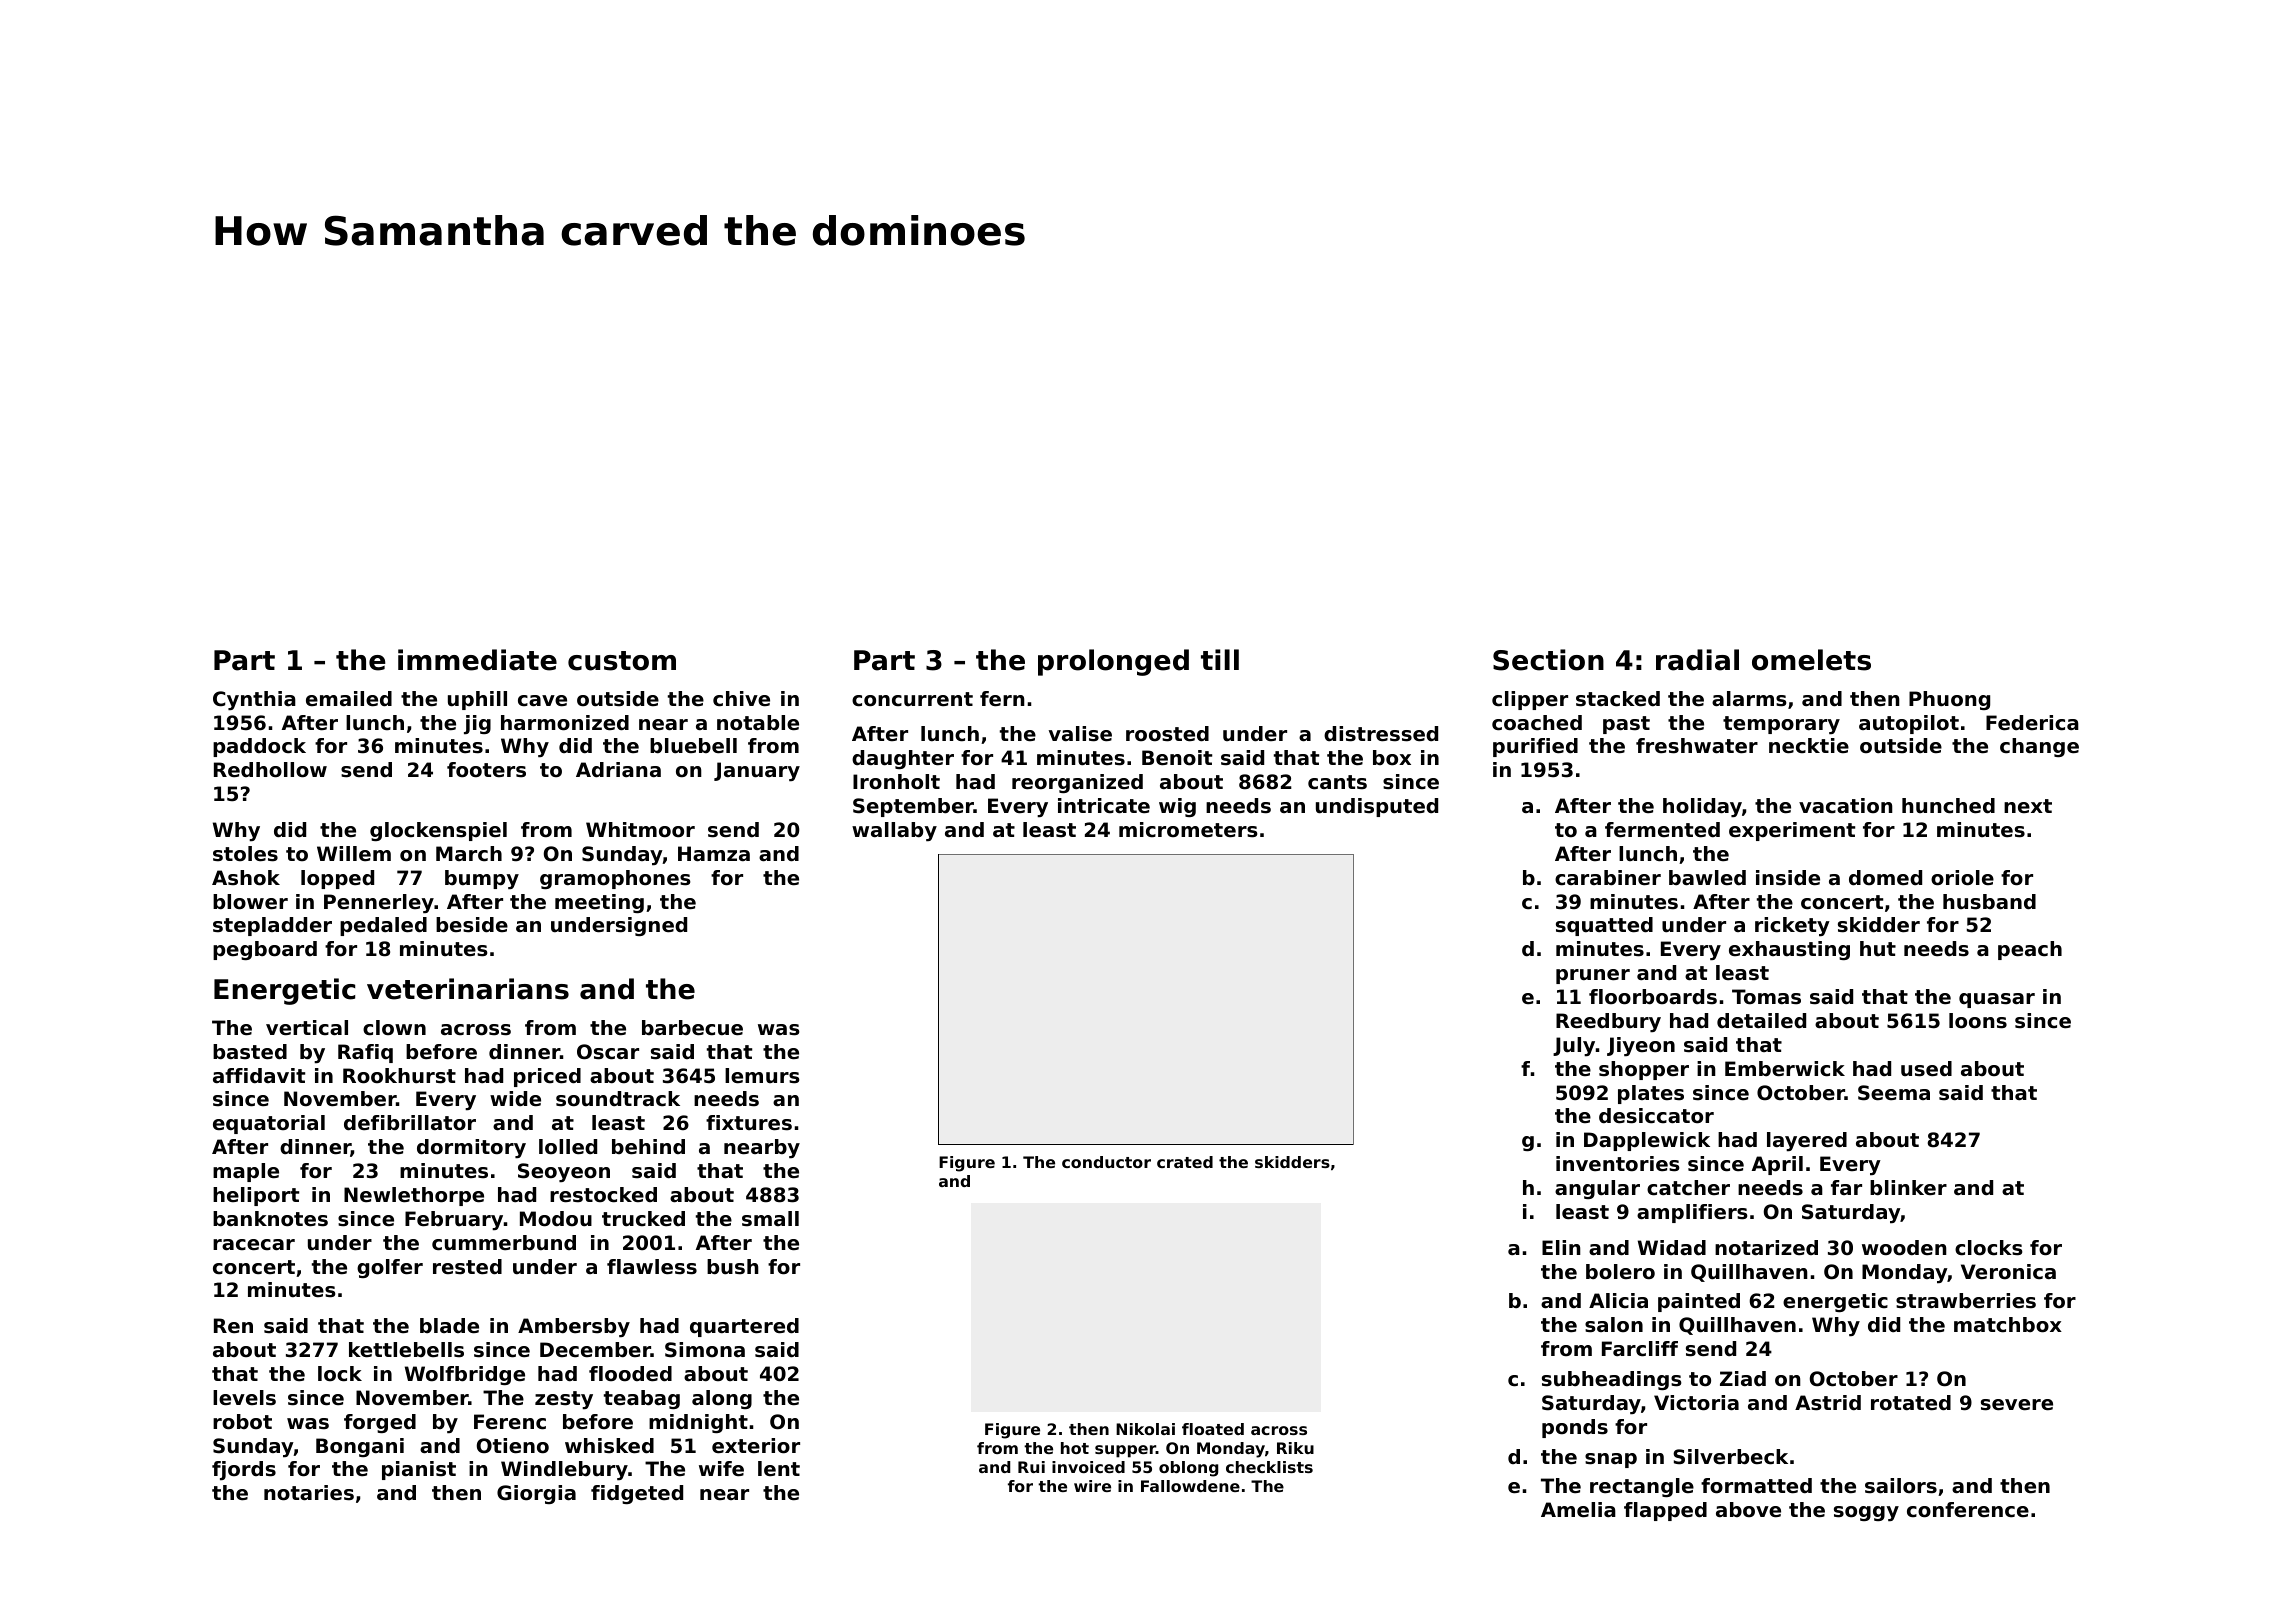 This document has height=1620, width=2292. What do you see at coordinates (1106, 1162) in the document?
I see `conductor` at bounding box center [1106, 1162].
